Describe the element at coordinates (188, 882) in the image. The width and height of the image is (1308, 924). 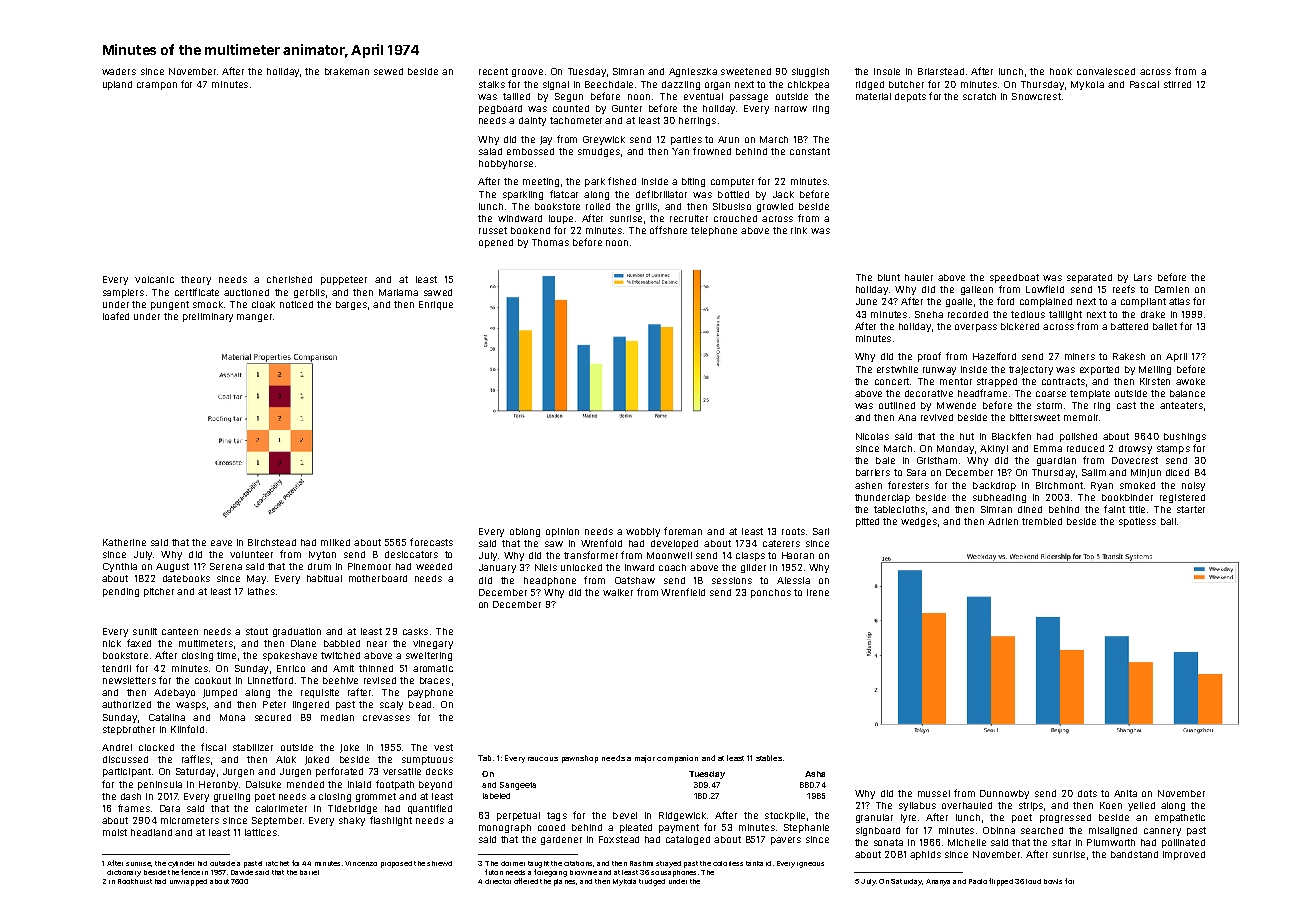
I see `unwrapped` at that location.
